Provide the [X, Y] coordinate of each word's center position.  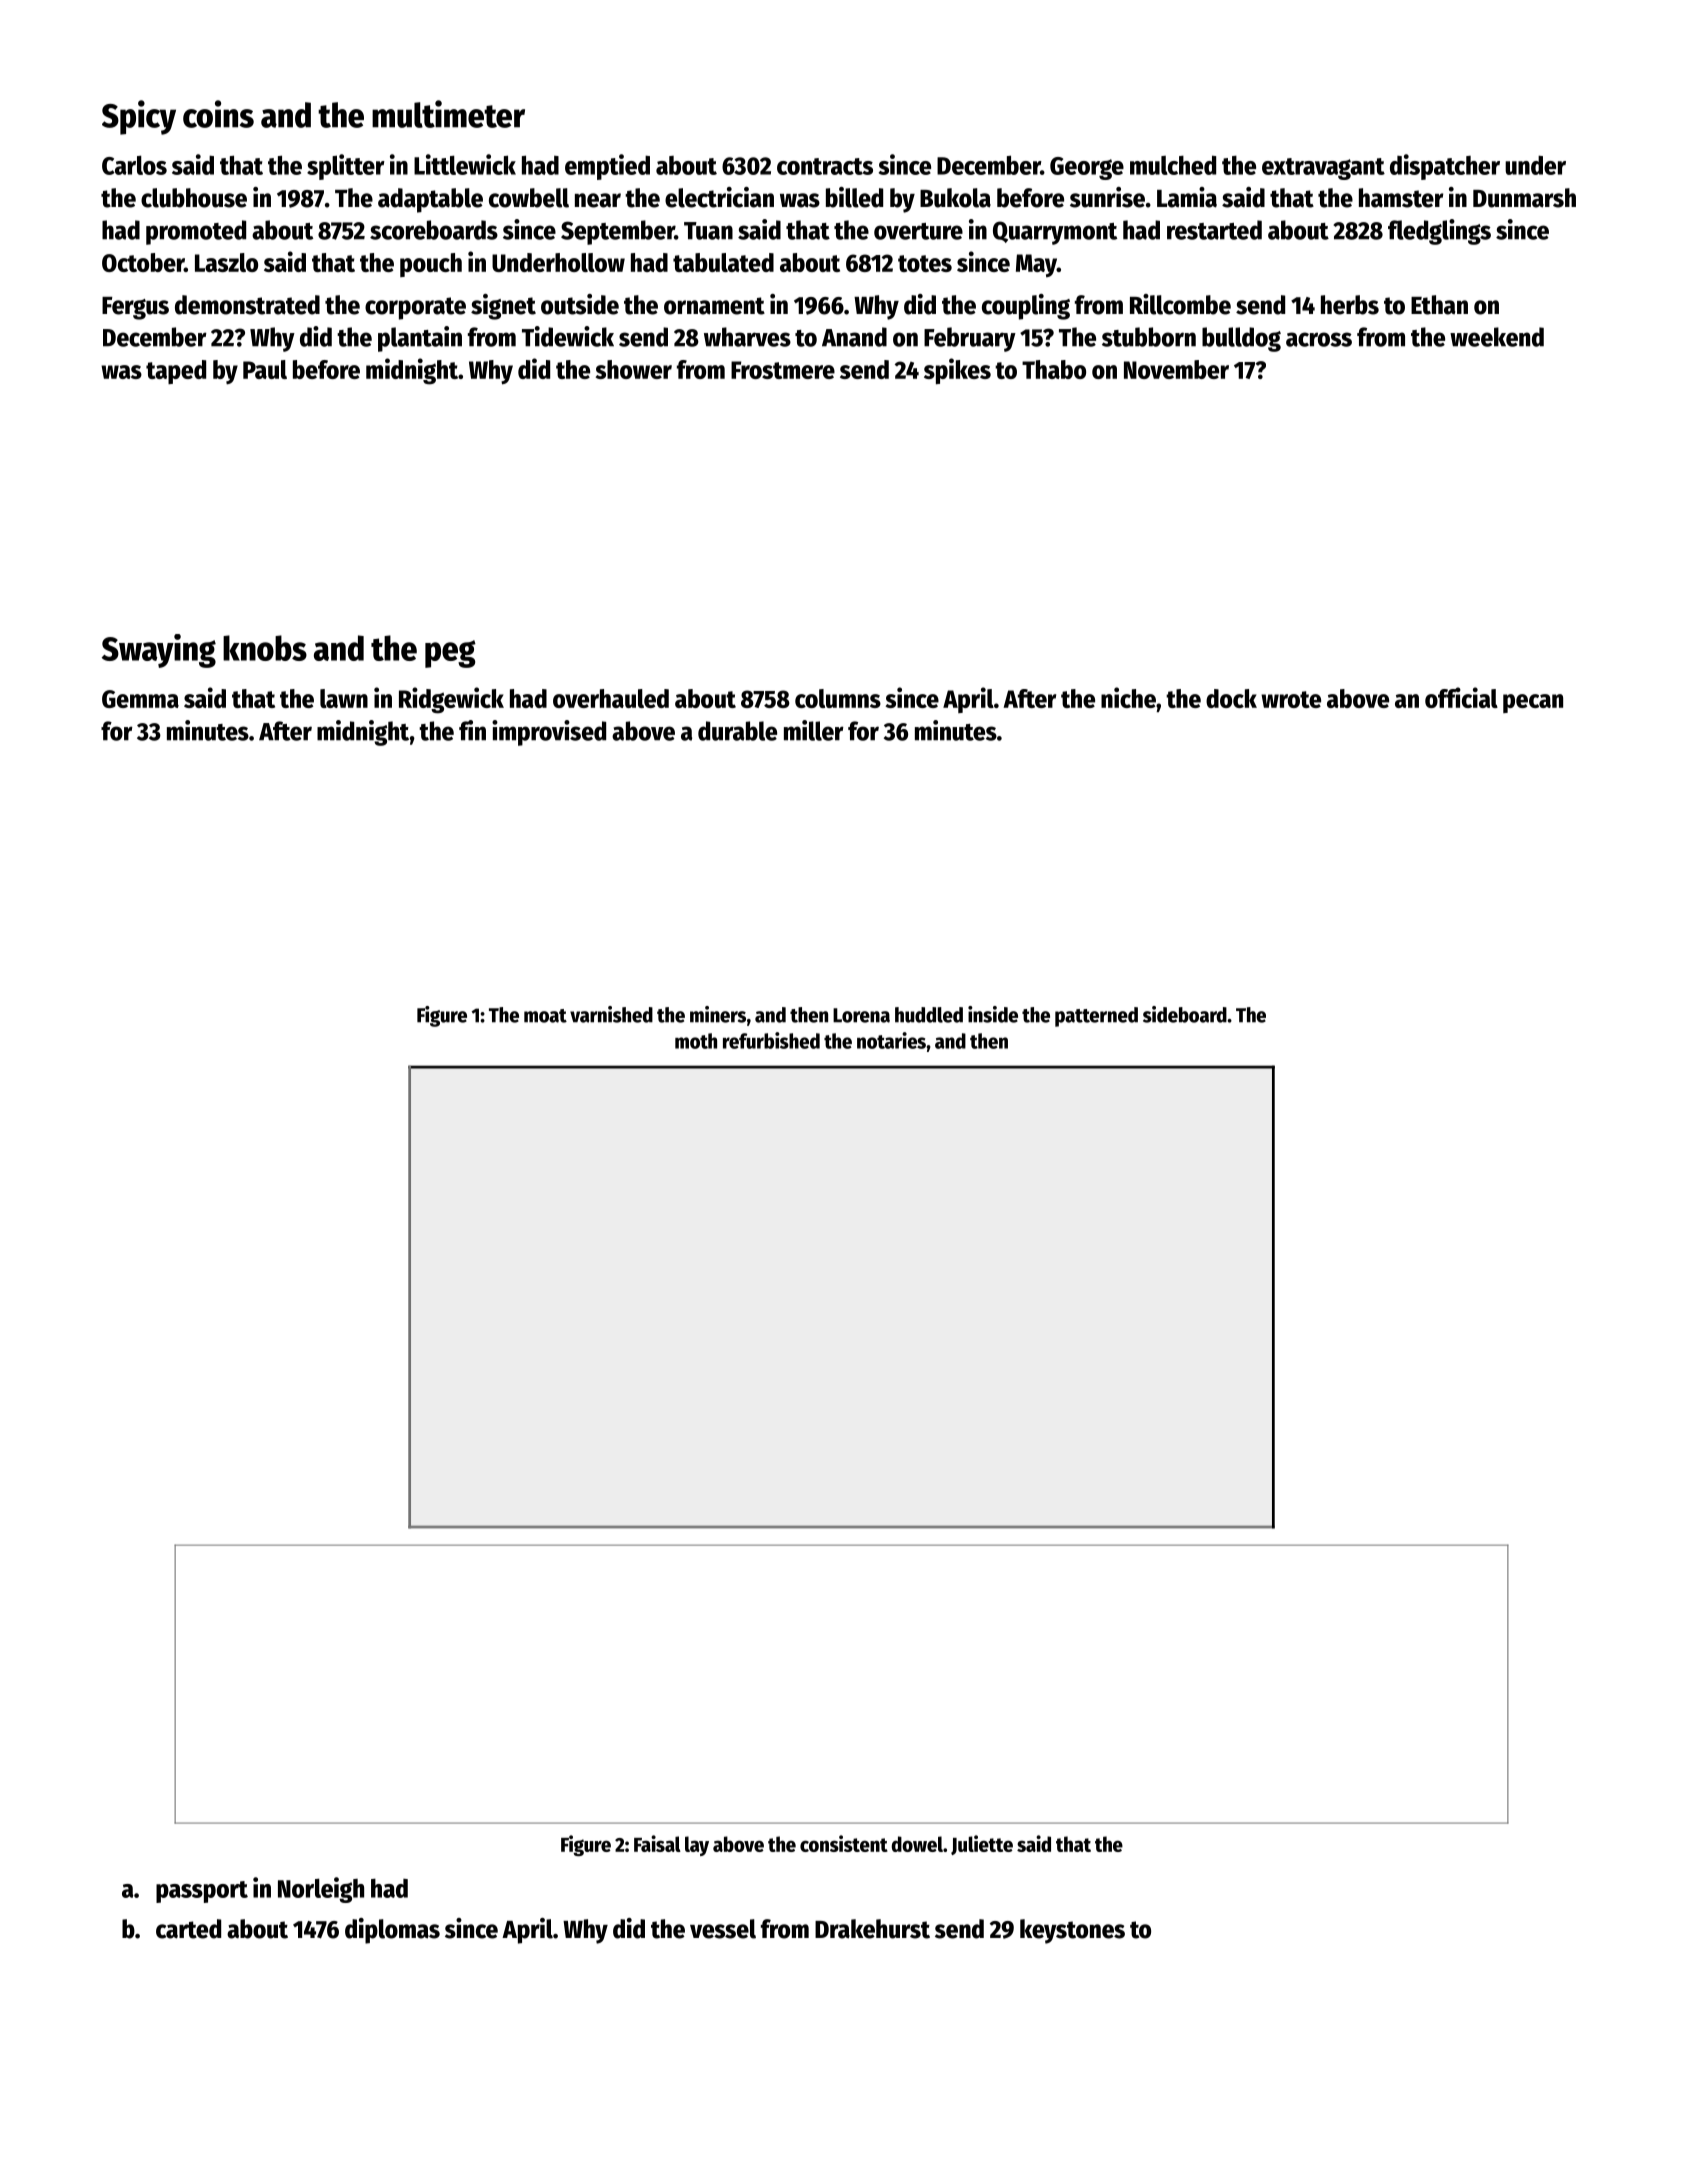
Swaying [159, 651]
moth [696, 1041]
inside [993, 1014]
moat [545, 1016]
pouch [431, 265]
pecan [1533, 703]
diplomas [392, 1931]
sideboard [1185, 1014]
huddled [929, 1015]
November [1176, 369]
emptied [607, 167]
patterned [1096, 1017]
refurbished [771, 1040]
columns [838, 698]
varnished [611, 1014]
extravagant [1323, 169]
